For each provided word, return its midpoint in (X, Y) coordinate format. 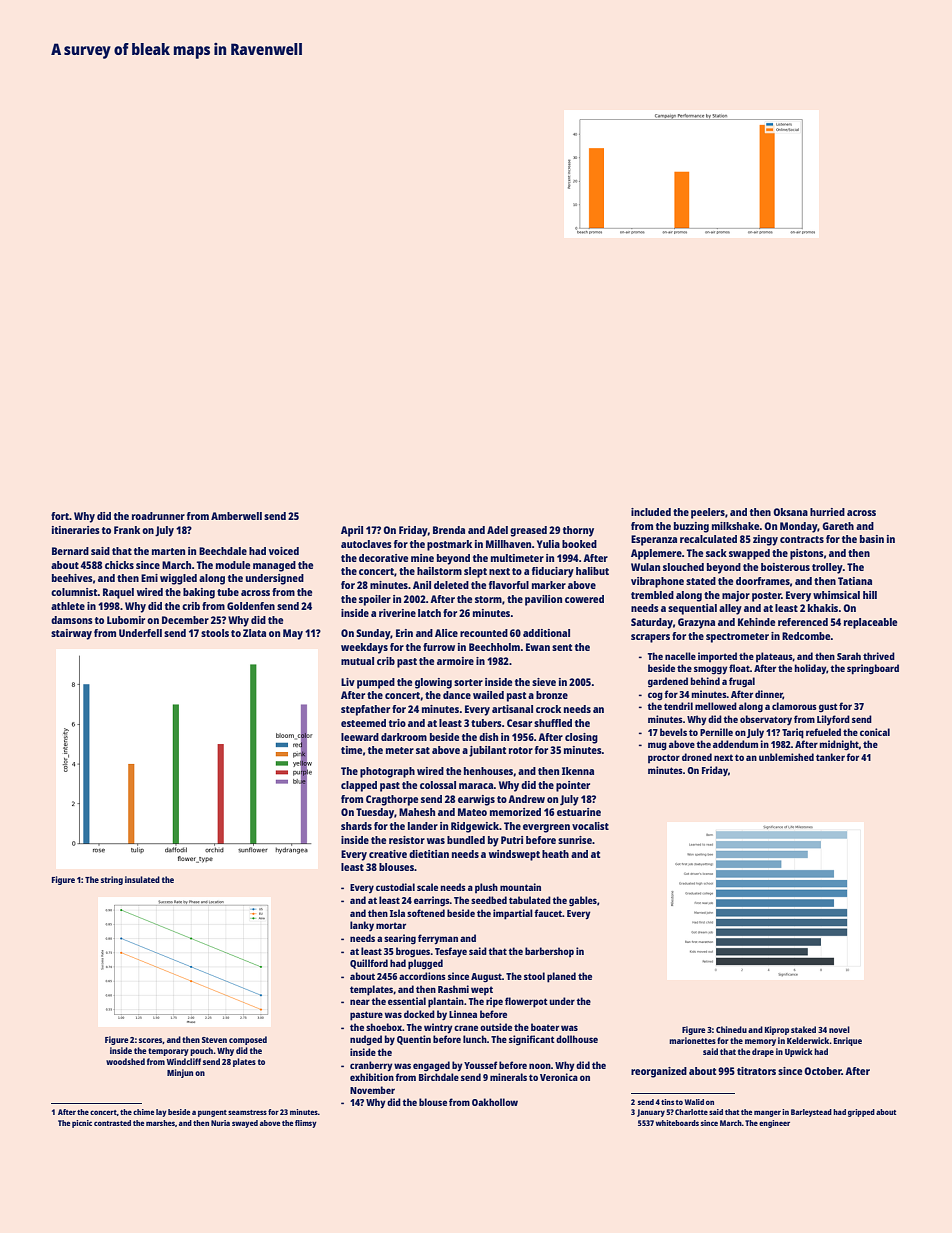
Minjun (180, 1073)
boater (545, 1027)
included (651, 512)
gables (583, 901)
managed (274, 566)
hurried (827, 512)
